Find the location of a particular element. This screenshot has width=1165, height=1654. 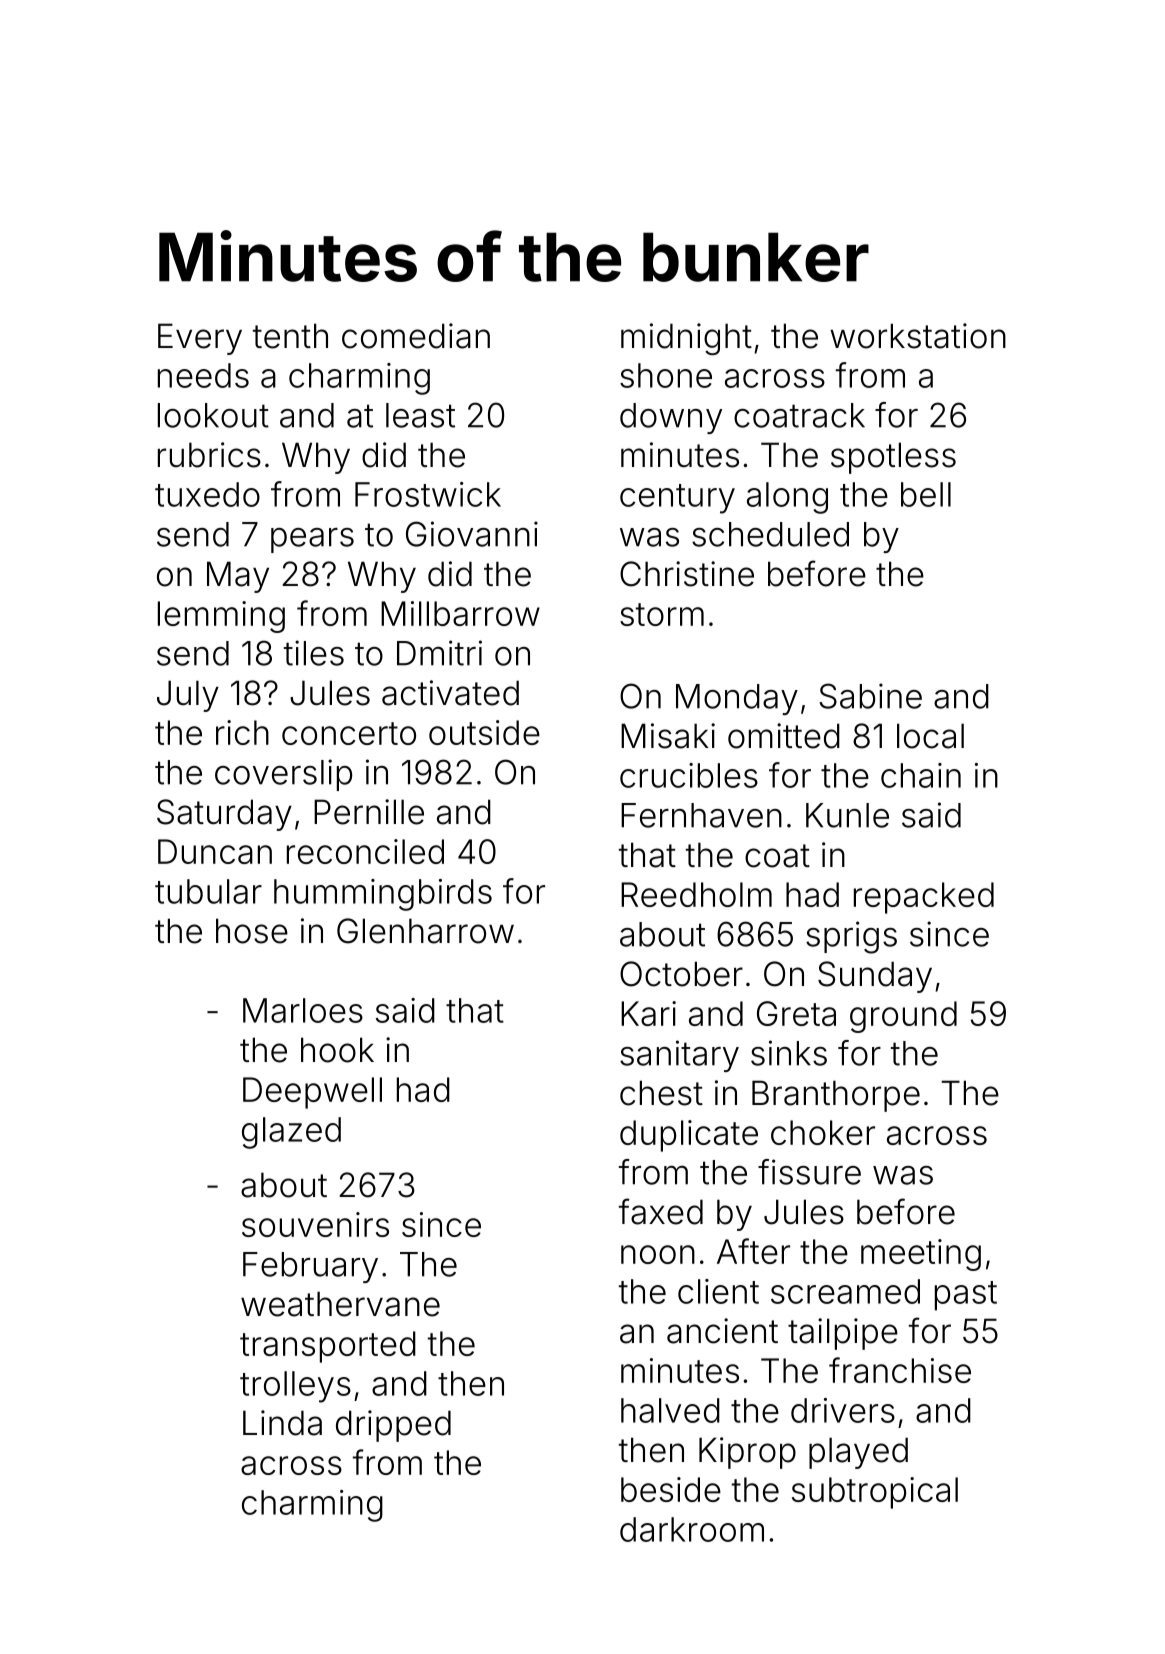

Fernhaven is located at coordinates (701, 815).
